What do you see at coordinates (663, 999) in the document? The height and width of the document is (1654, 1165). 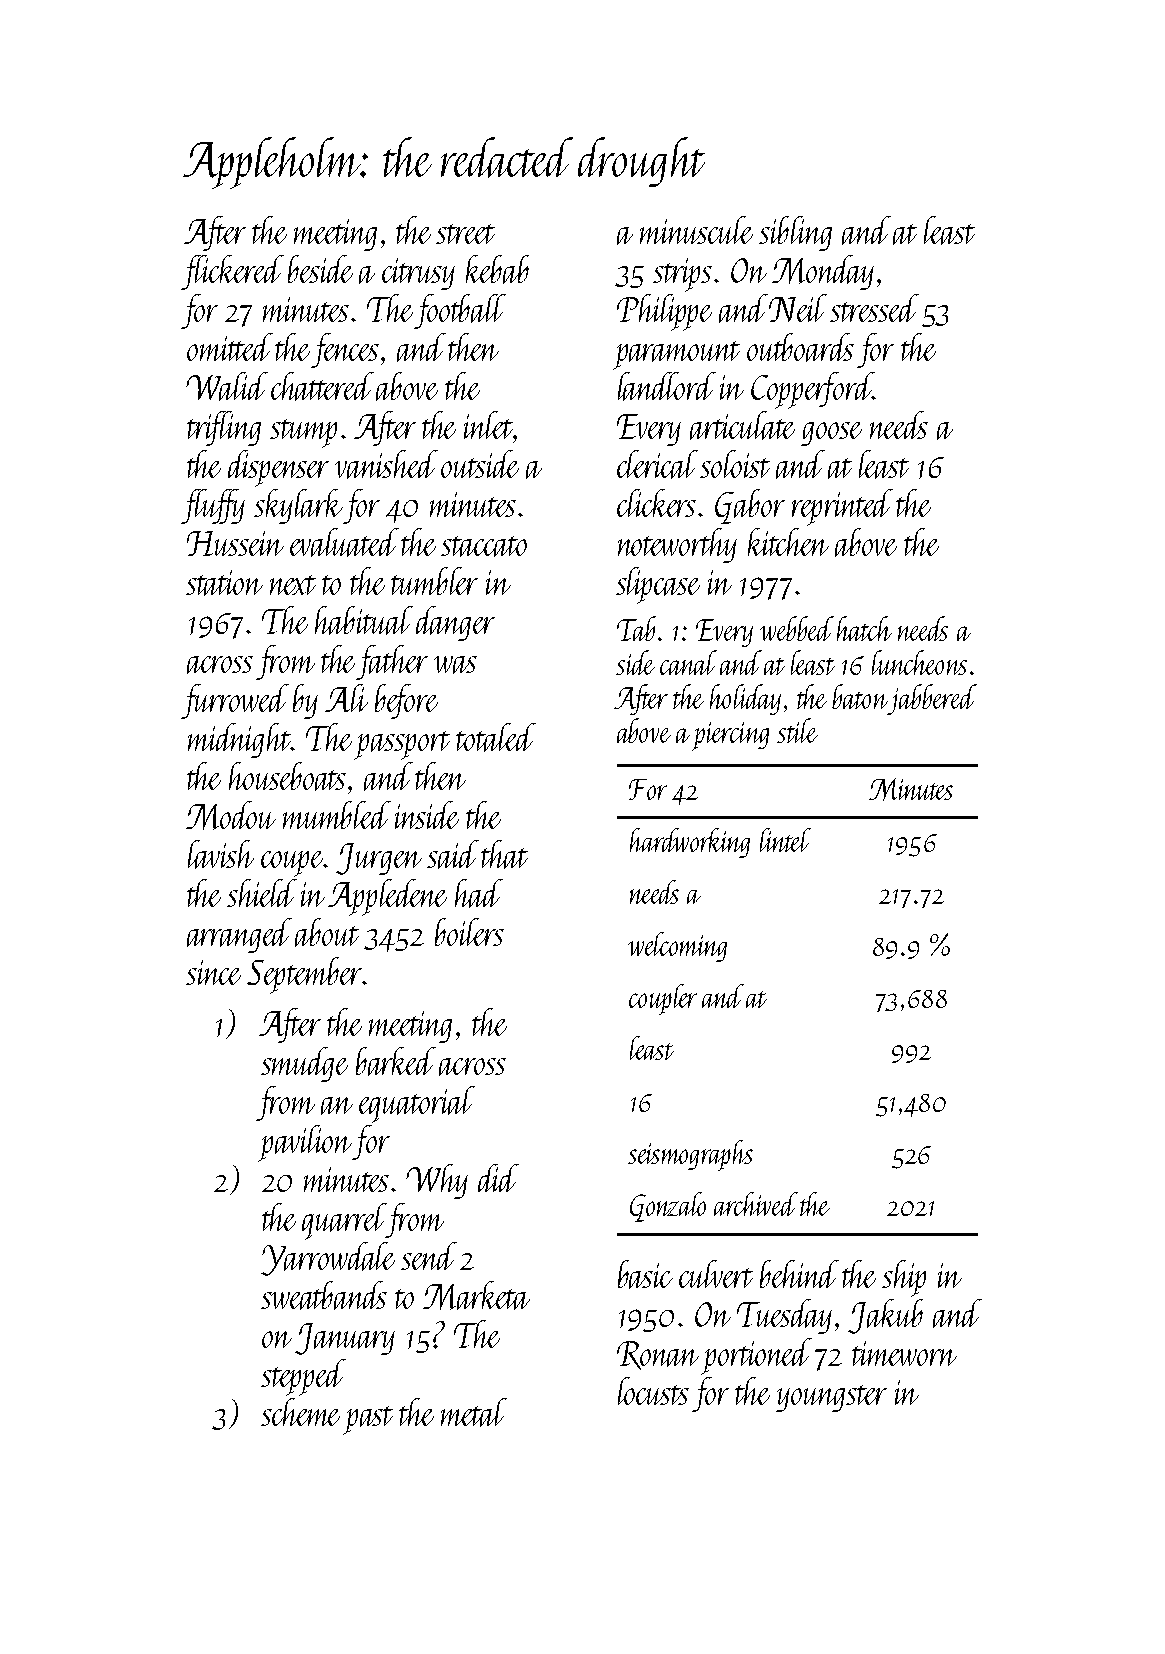 I see `coupler` at bounding box center [663, 999].
